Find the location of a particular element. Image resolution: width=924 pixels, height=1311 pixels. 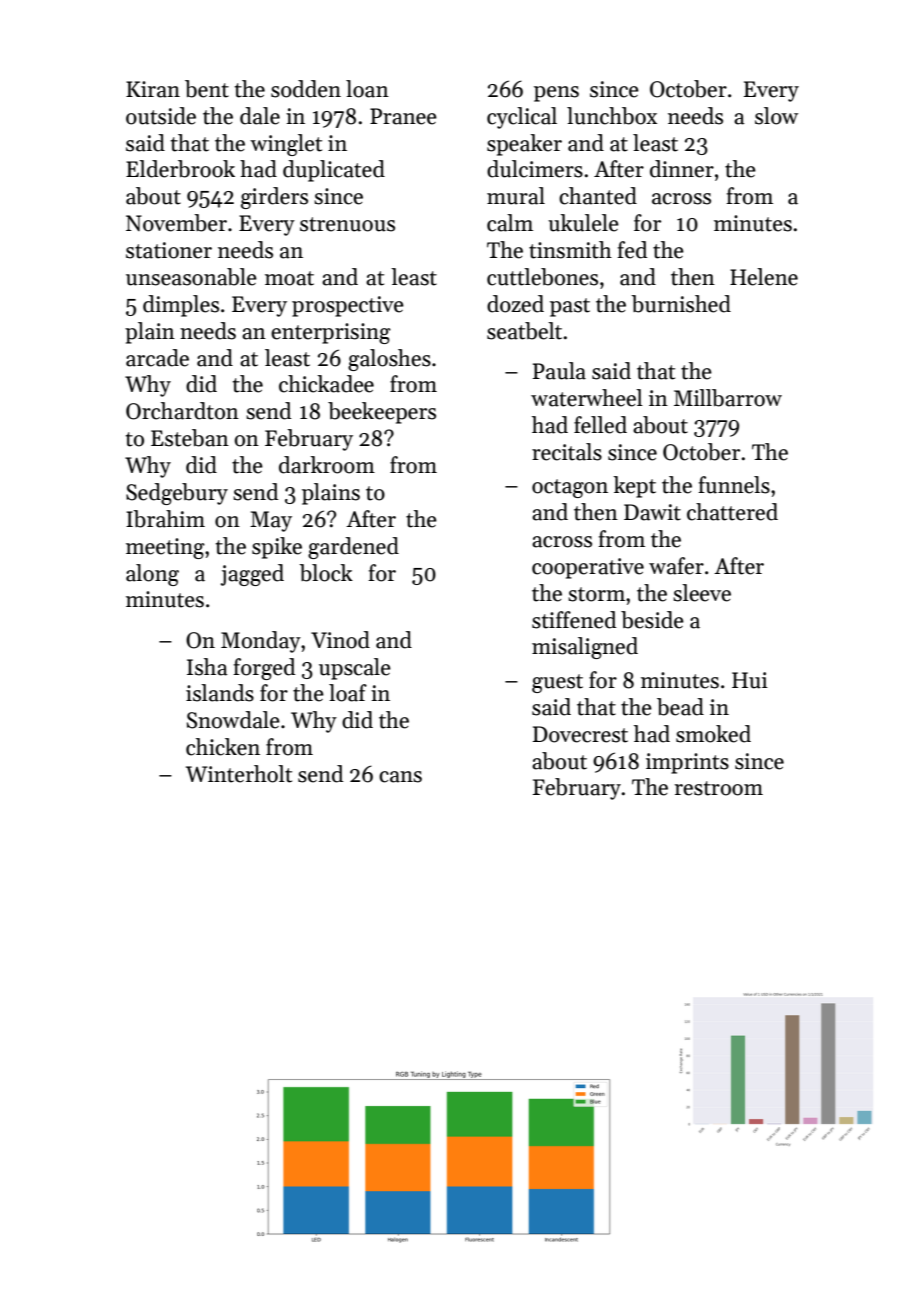

wafer is located at coordinates (676, 566).
